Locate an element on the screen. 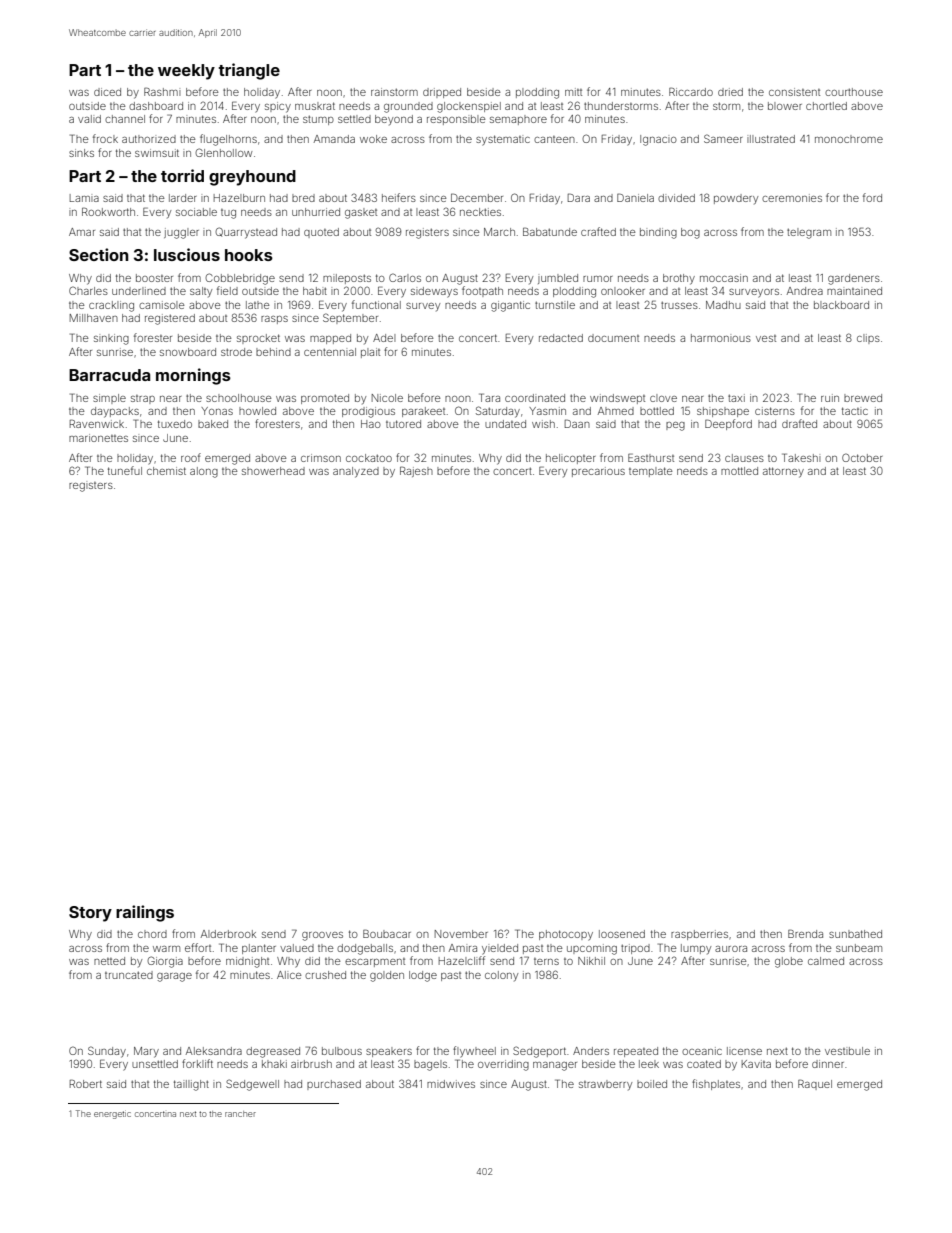  Brenda is located at coordinates (805, 934).
